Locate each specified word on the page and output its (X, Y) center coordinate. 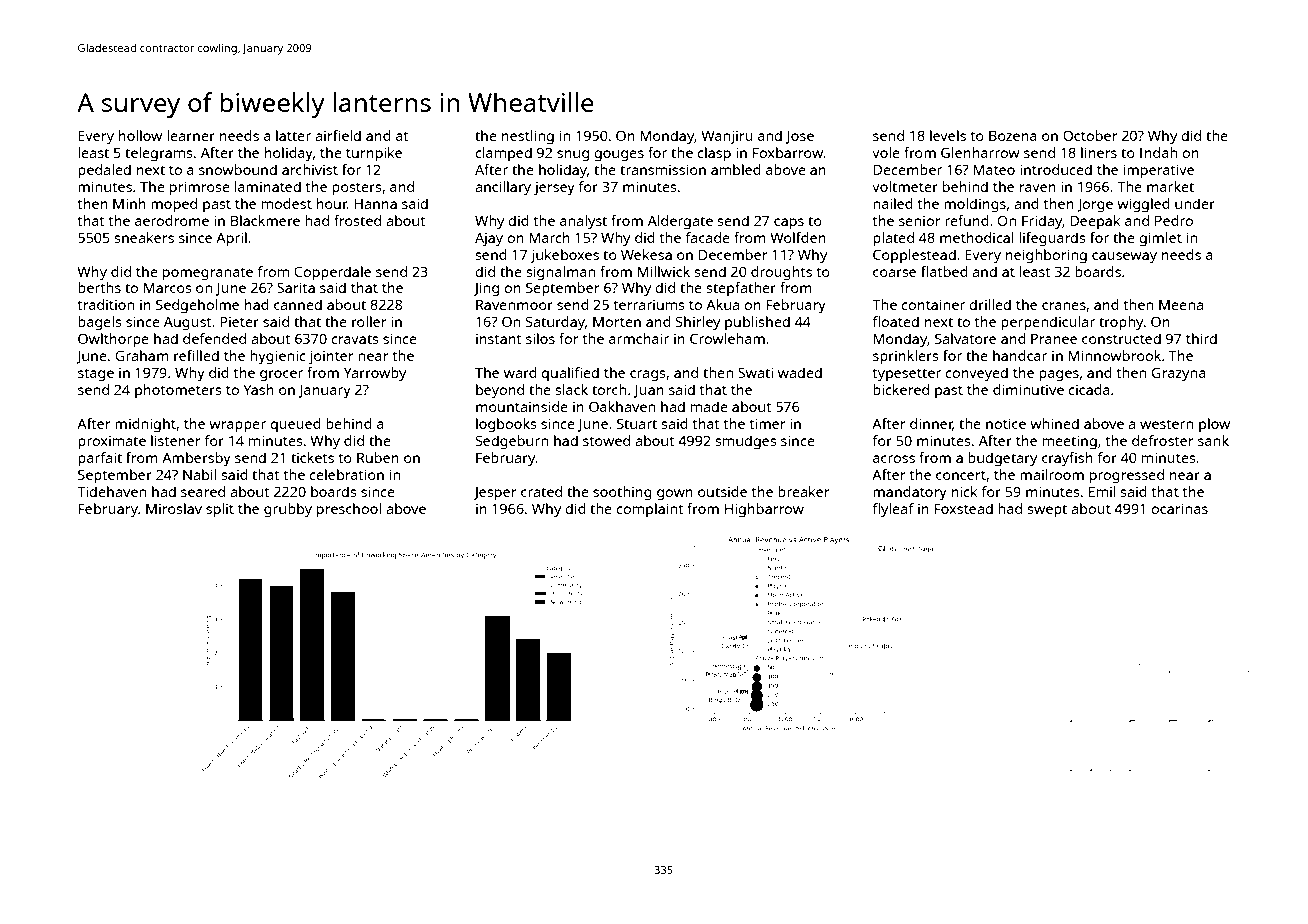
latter (293, 135)
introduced (1056, 169)
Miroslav (174, 508)
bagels (100, 323)
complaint (649, 510)
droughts (781, 273)
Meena (1181, 304)
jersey (554, 188)
